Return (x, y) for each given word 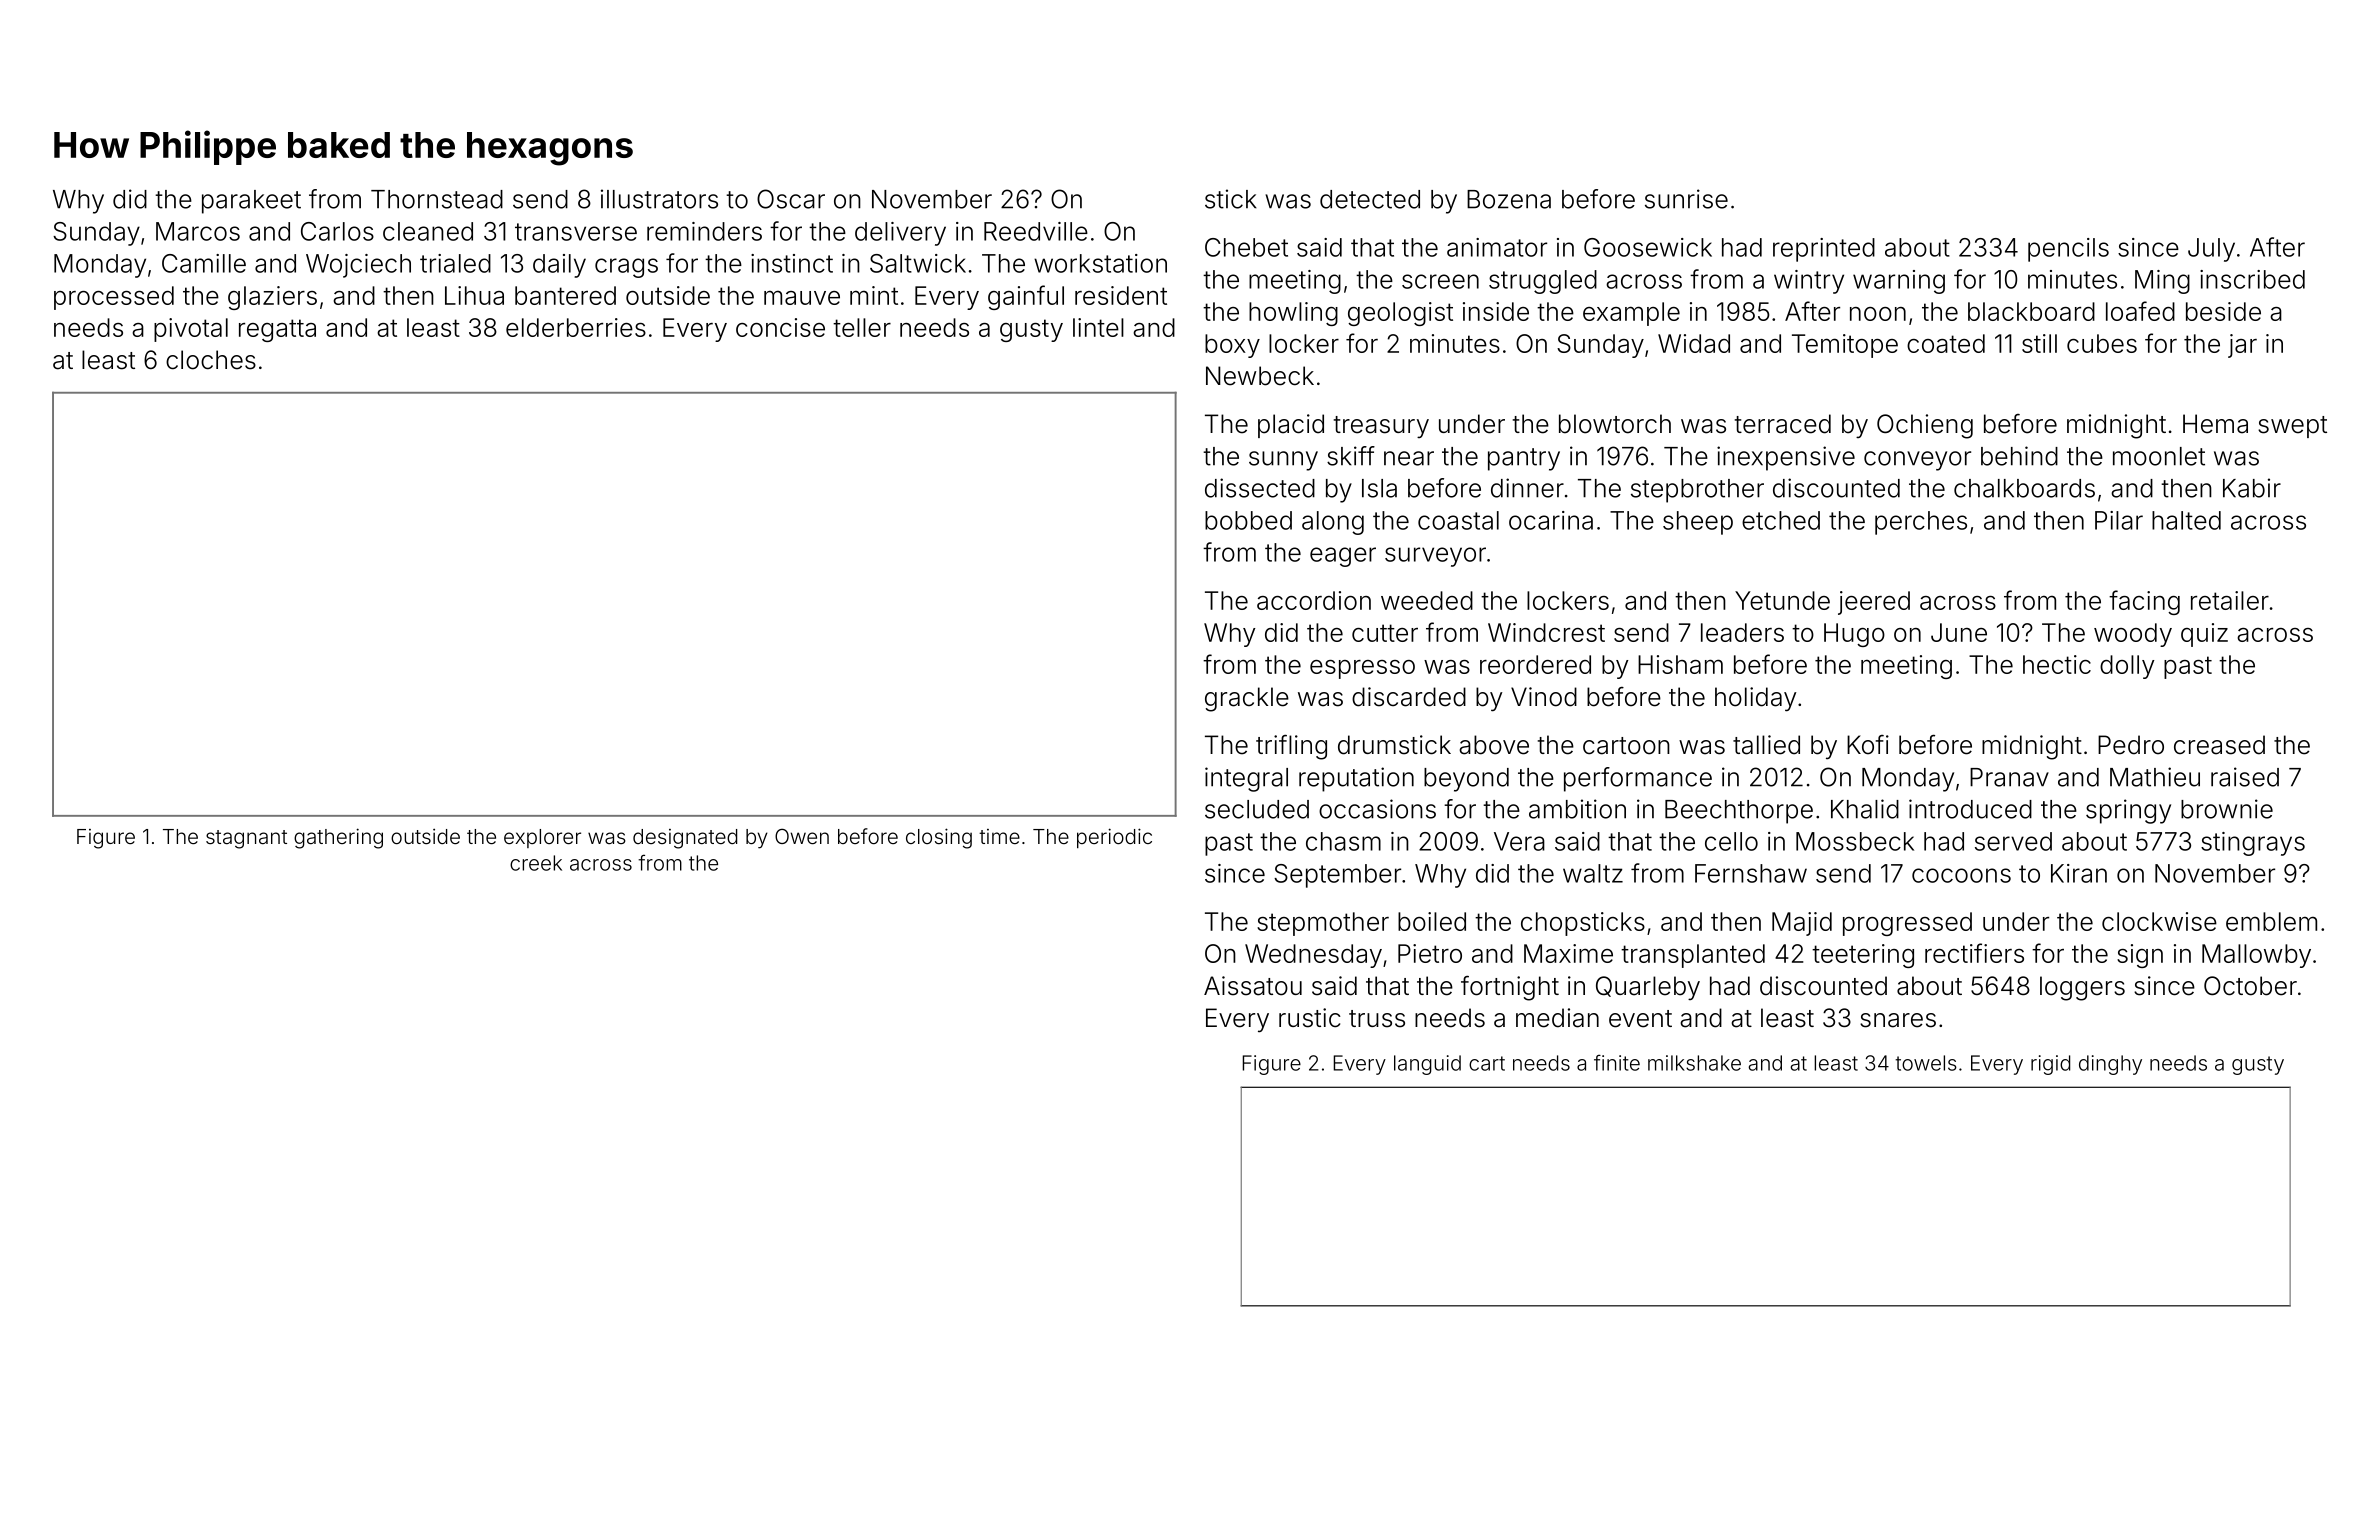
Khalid (1865, 809)
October (2250, 986)
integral (1246, 779)
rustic (1310, 1018)
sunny (1283, 461)
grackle (1247, 699)
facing (2144, 602)
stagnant (246, 839)
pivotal (191, 330)
